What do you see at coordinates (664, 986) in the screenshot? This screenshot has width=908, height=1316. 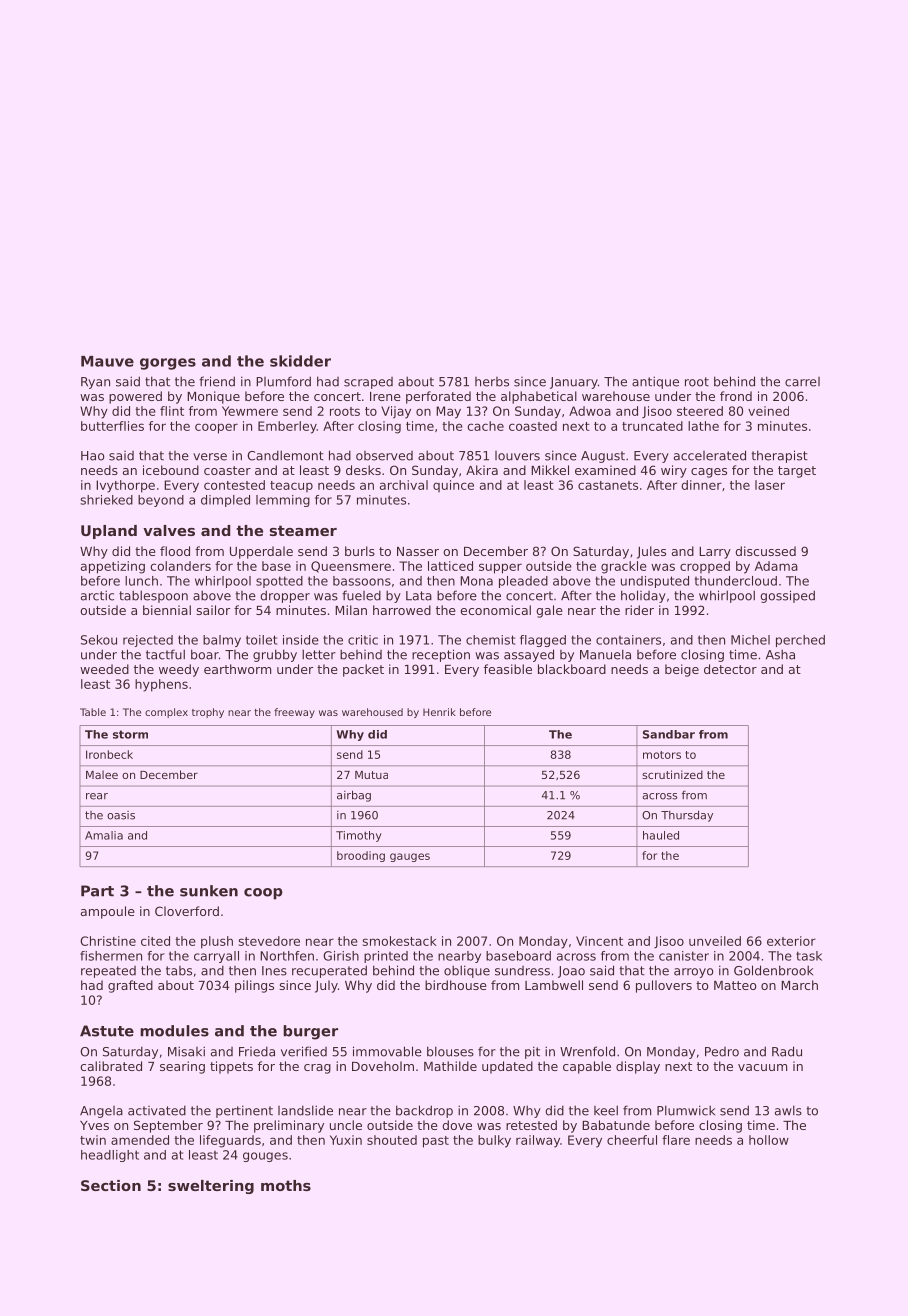 I see `pullovers` at bounding box center [664, 986].
